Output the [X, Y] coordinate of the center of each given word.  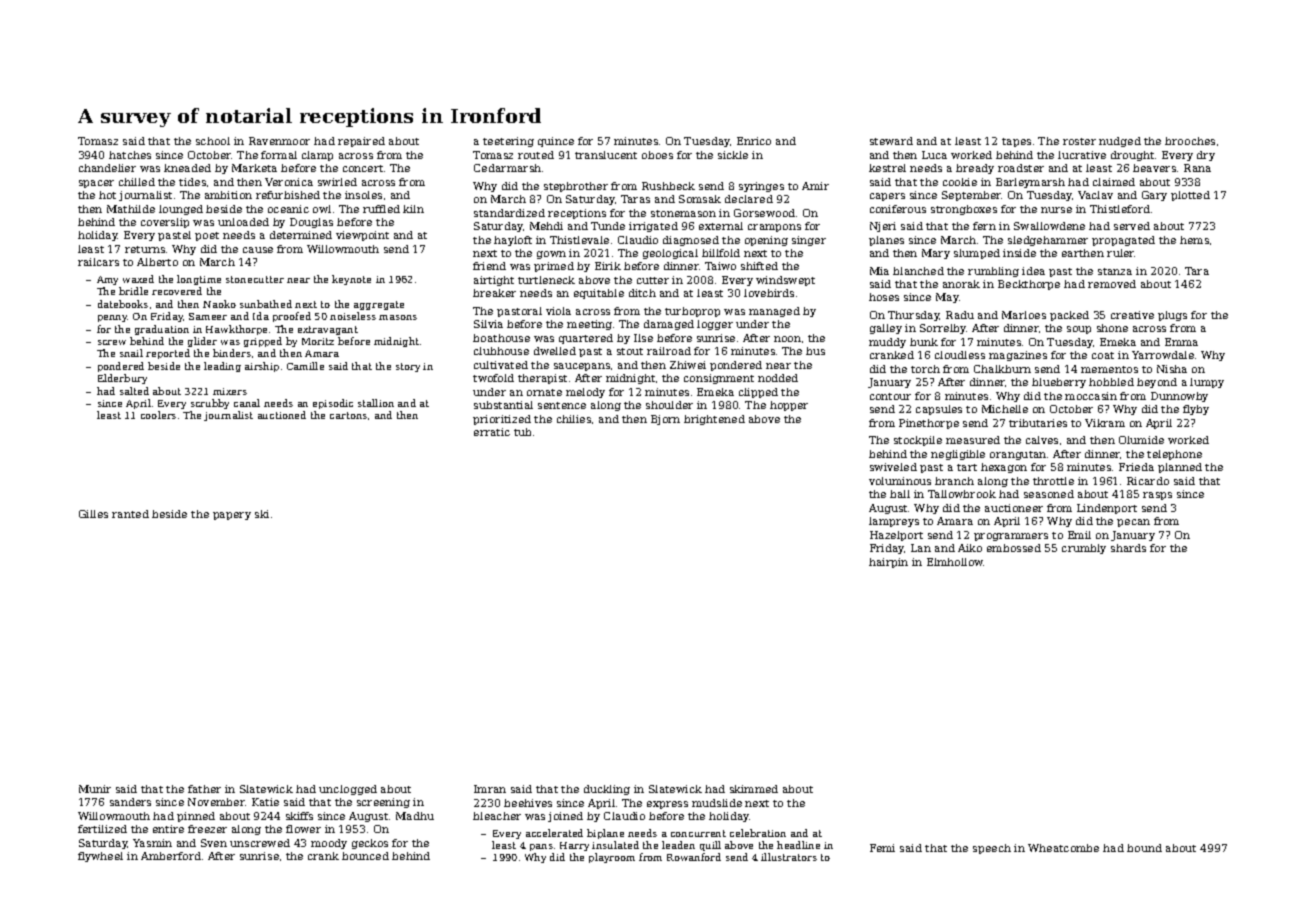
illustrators [789, 857]
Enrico [754, 141]
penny [113, 318]
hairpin [888, 563]
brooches [1190, 141]
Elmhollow [955, 562]
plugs [1172, 316]
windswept [785, 281]
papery [232, 516]
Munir [95, 789]
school [213, 141]
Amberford [171, 856]
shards [1128, 548]
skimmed [754, 789]
